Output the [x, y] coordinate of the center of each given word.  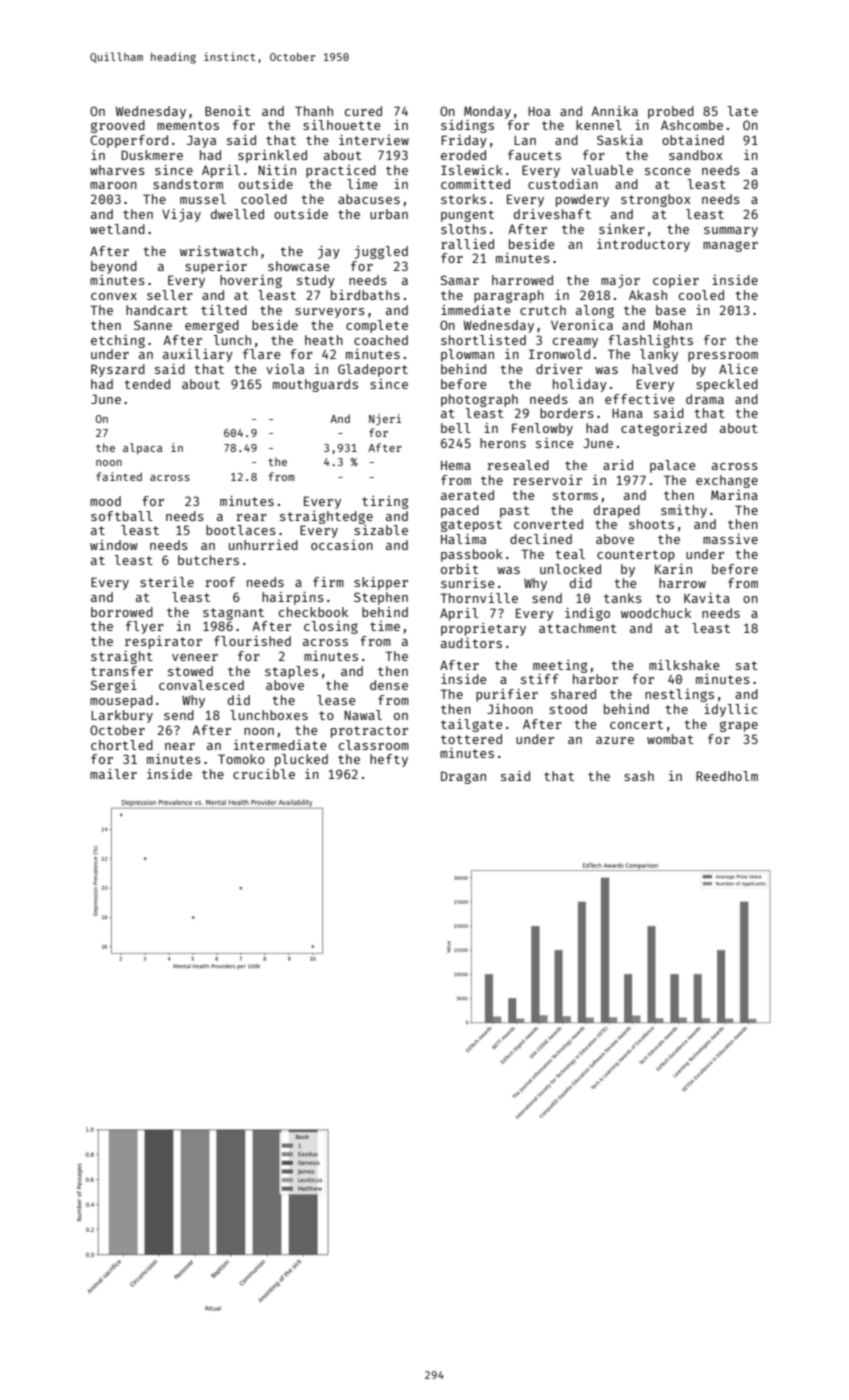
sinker [622, 229]
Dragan [463, 777]
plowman [467, 355]
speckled [727, 385]
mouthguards [315, 385]
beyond [114, 267]
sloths [463, 229]
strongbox [656, 200]
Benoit [228, 111]
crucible [264, 774]
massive [730, 539]
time [385, 626]
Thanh [314, 111]
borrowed [122, 612]
